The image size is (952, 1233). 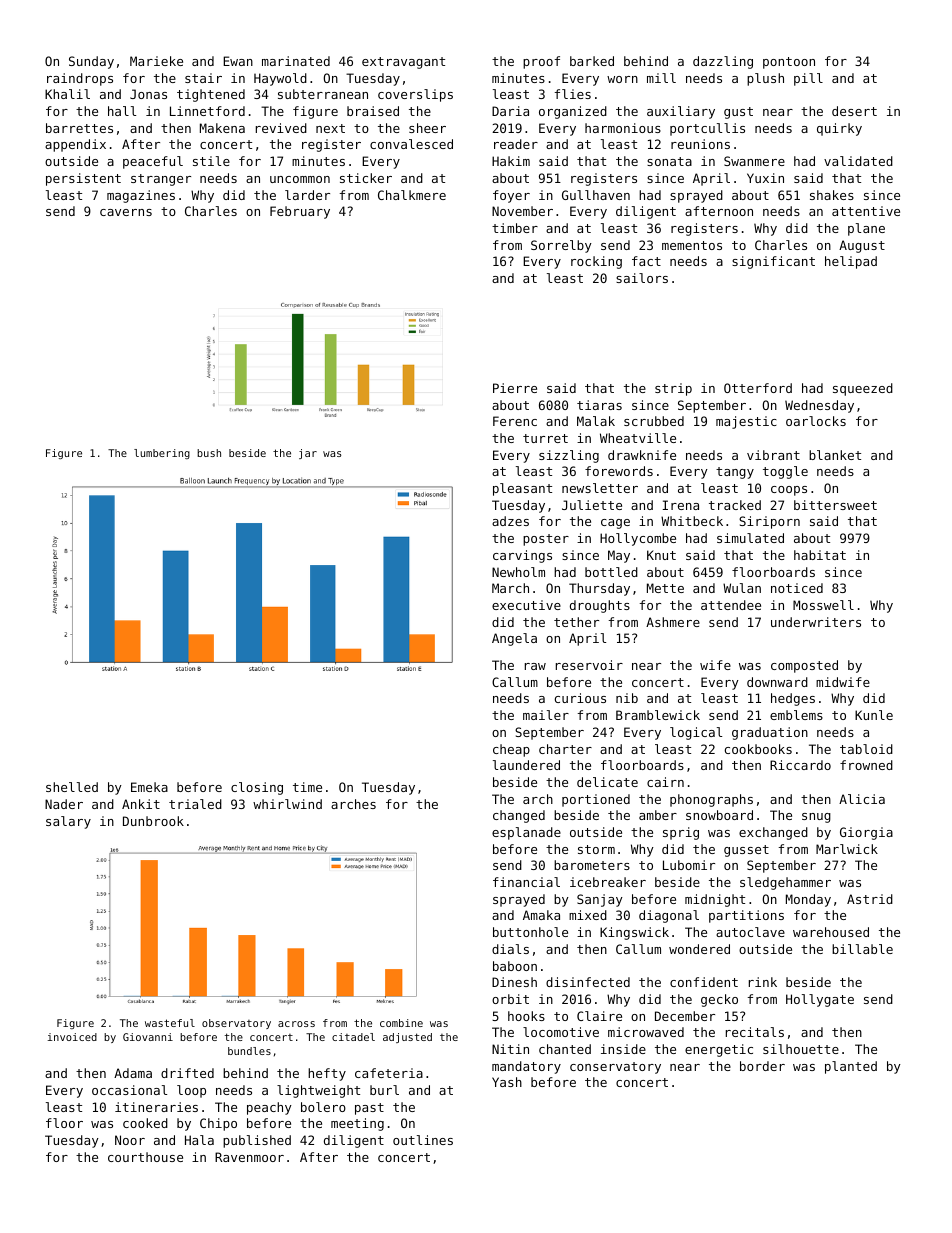 What do you see at coordinates (758, 388) in the document?
I see `Otterford` at bounding box center [758, 388].
